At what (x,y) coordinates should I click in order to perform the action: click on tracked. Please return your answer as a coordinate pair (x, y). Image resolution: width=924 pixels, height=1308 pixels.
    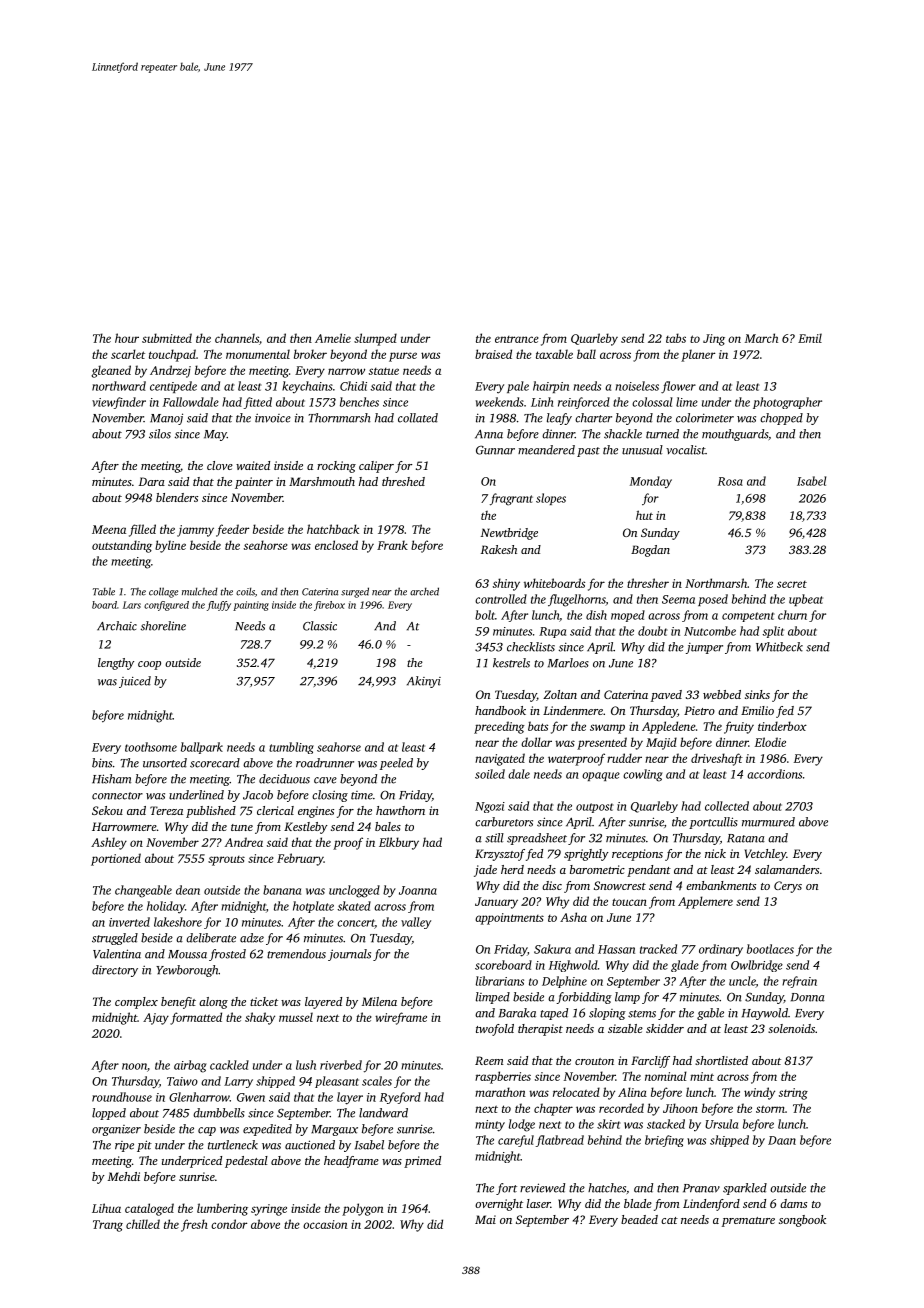
    Looking at the image, I should click on (658, 949).
